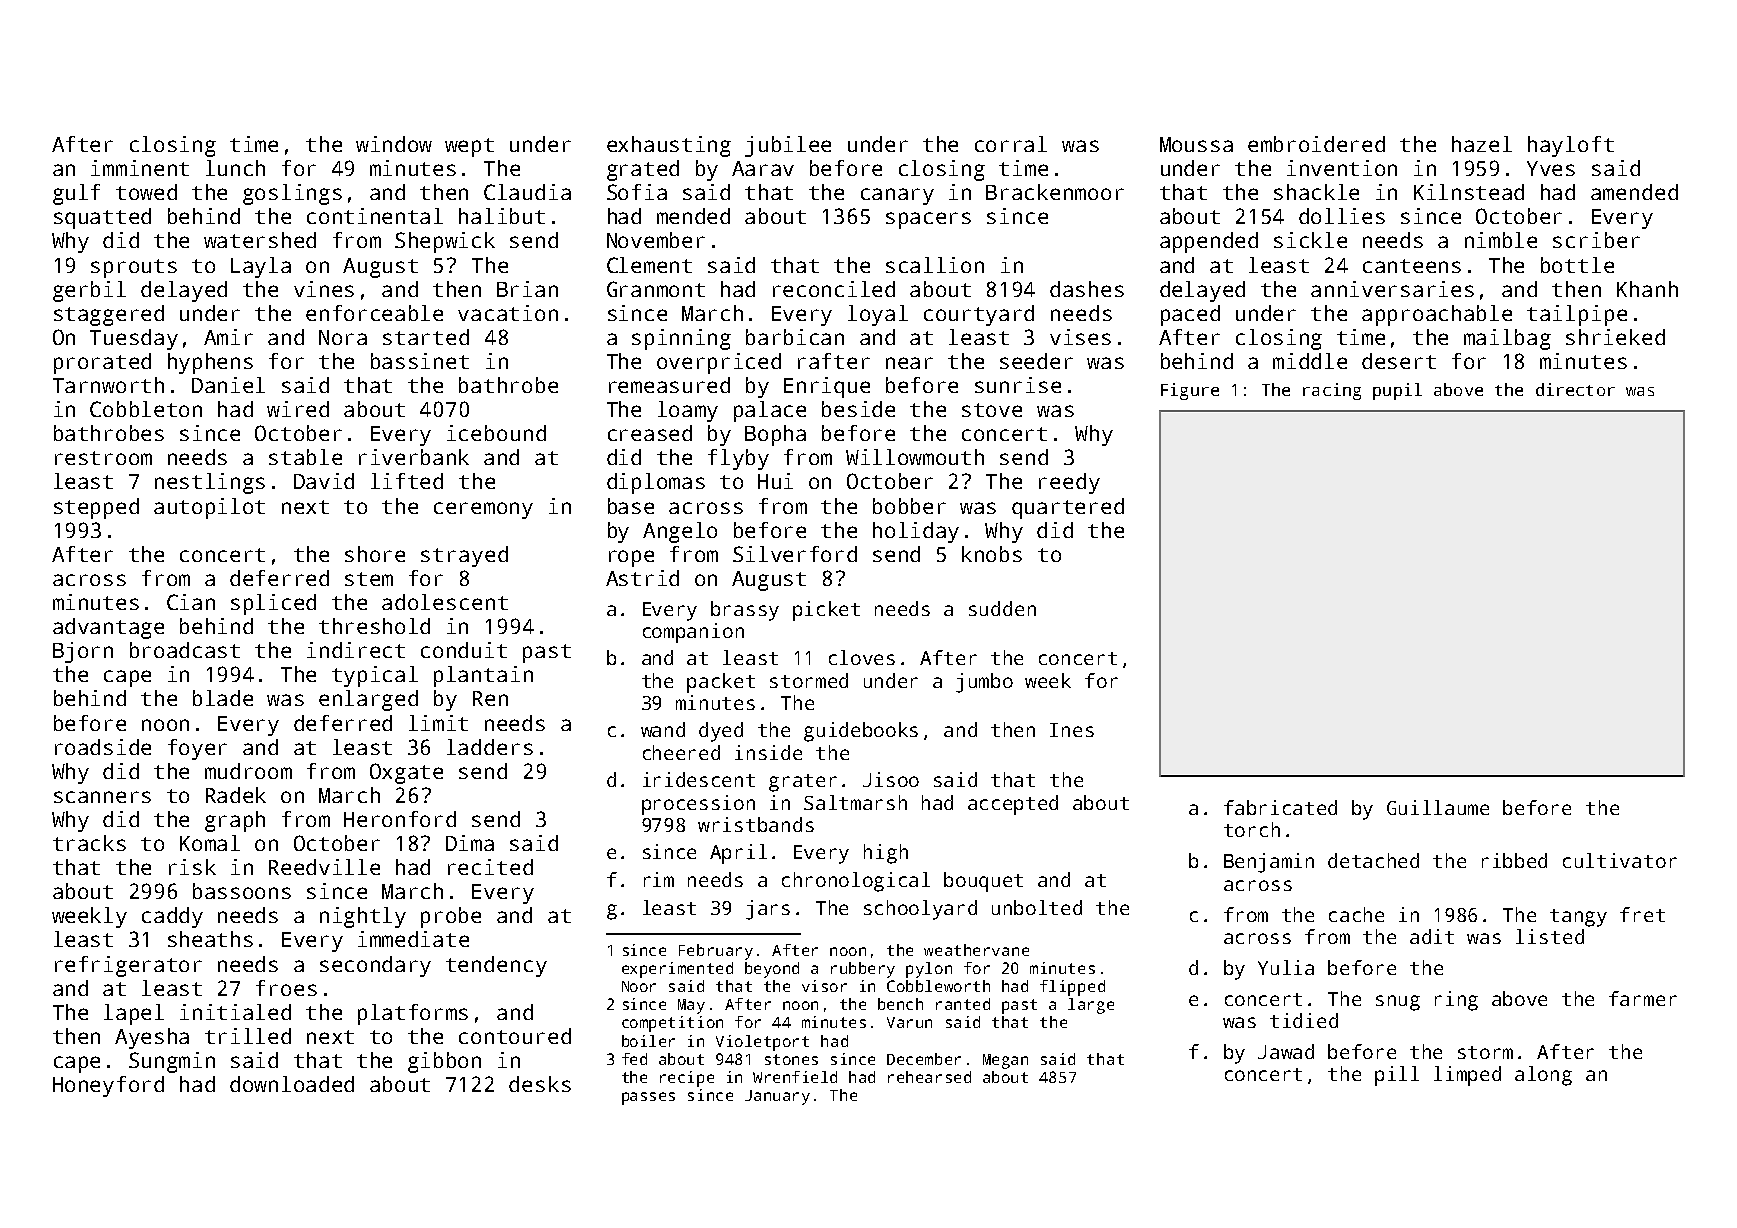 The height and width of the screenshot is (1228, 1737). What do you see at coordinates (1571, 146) in the screenshot?
I see `hayloft` at bounding box center [1571, 146].
